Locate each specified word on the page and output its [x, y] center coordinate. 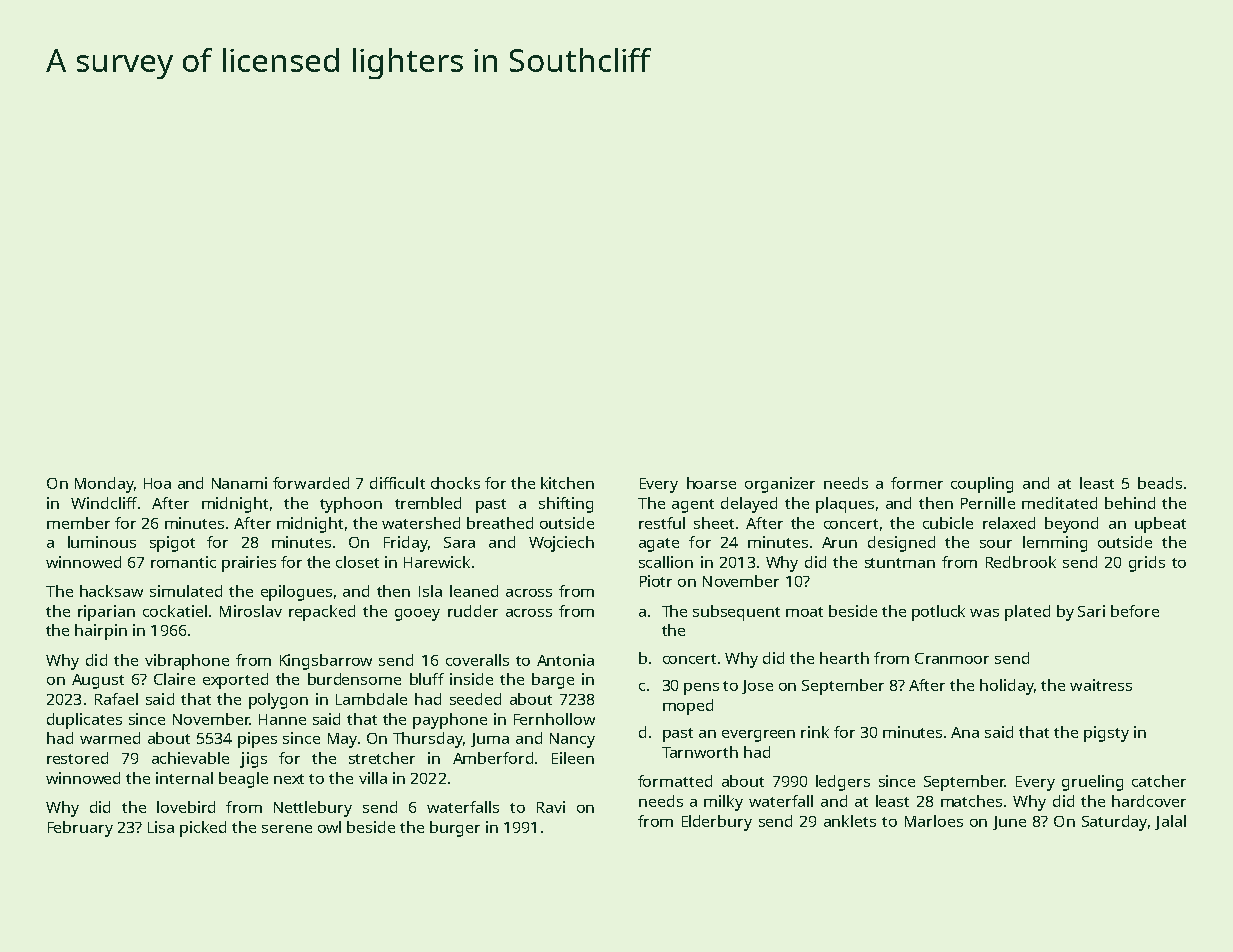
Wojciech [561, 544]
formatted [675, 781]
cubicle [948, 523]
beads [1160, 483]
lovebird [186, 807]
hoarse [711, 483]
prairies [249, 564]
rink [815, 732]
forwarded [311, 483]
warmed [110, 738]
